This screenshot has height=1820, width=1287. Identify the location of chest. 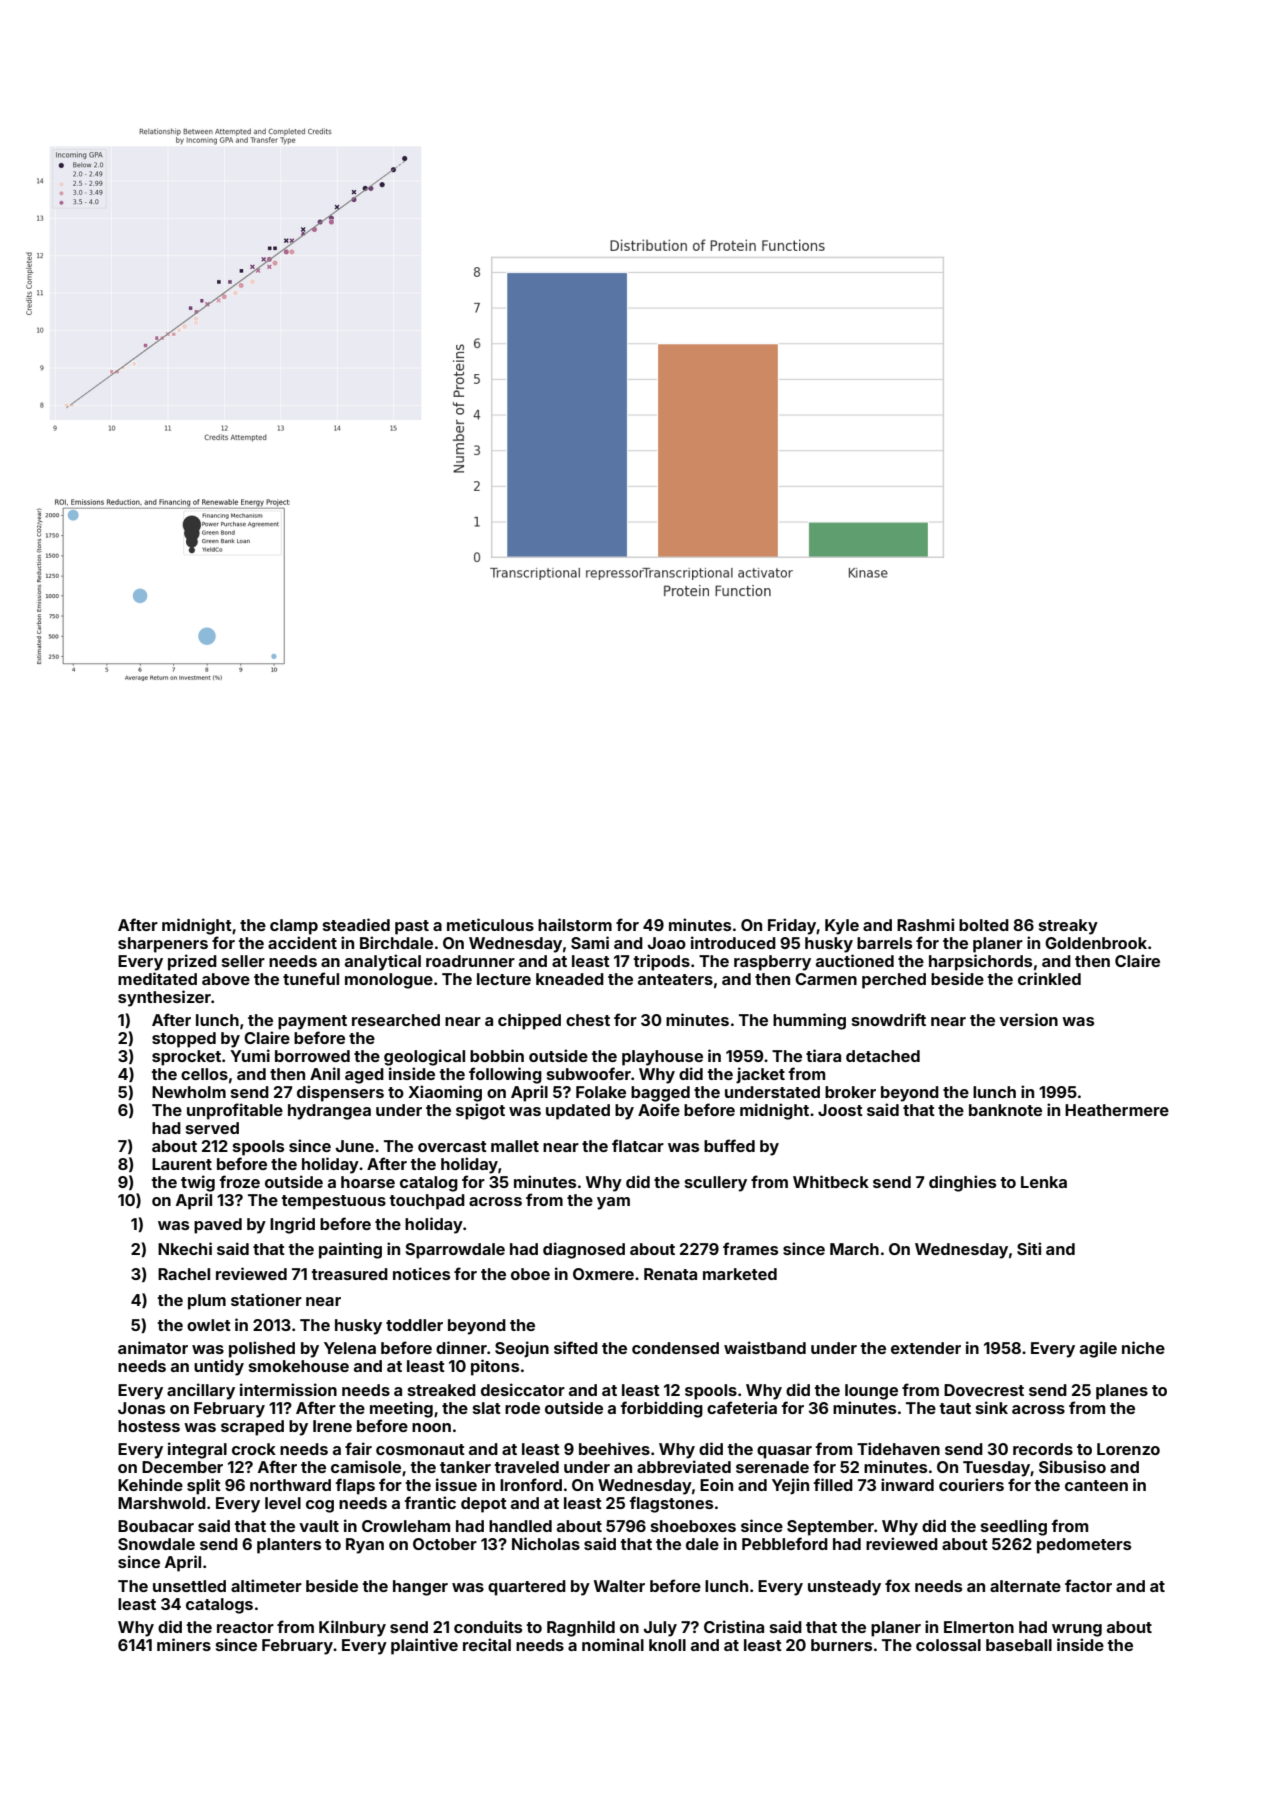
(588, 1020).
